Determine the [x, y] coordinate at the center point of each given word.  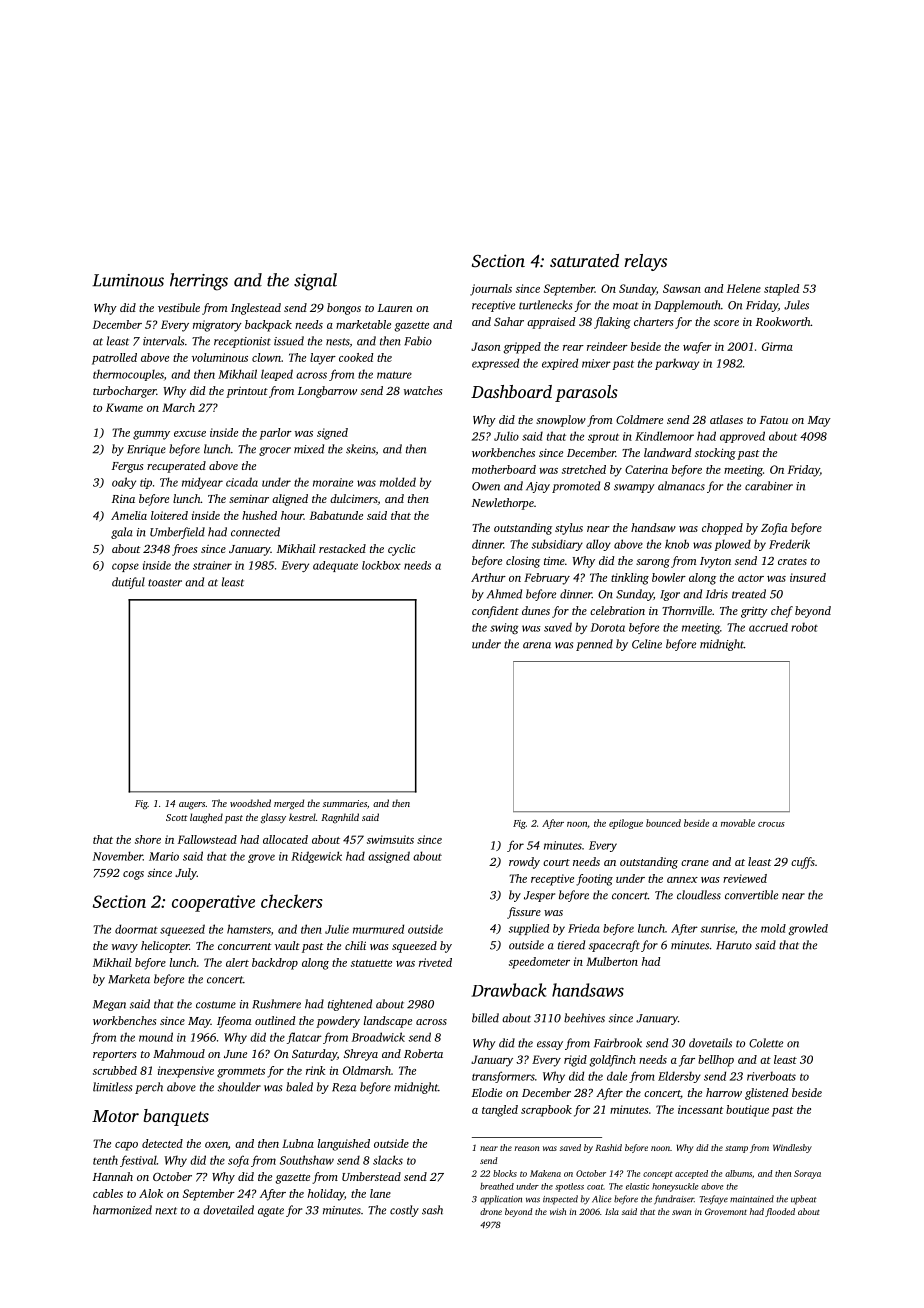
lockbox [381, 565]
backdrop [275, 964]
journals [491, 290]
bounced [663, 823]
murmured [378, 929]
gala [122, 533]
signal [315, 282]
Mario [164, 856]
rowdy [524, 863]
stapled [782, 290]
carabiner [769, 486]
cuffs [803, 863]
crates [792, 561]
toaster [165, 583]
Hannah [113, 1176]
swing [504, 628]
